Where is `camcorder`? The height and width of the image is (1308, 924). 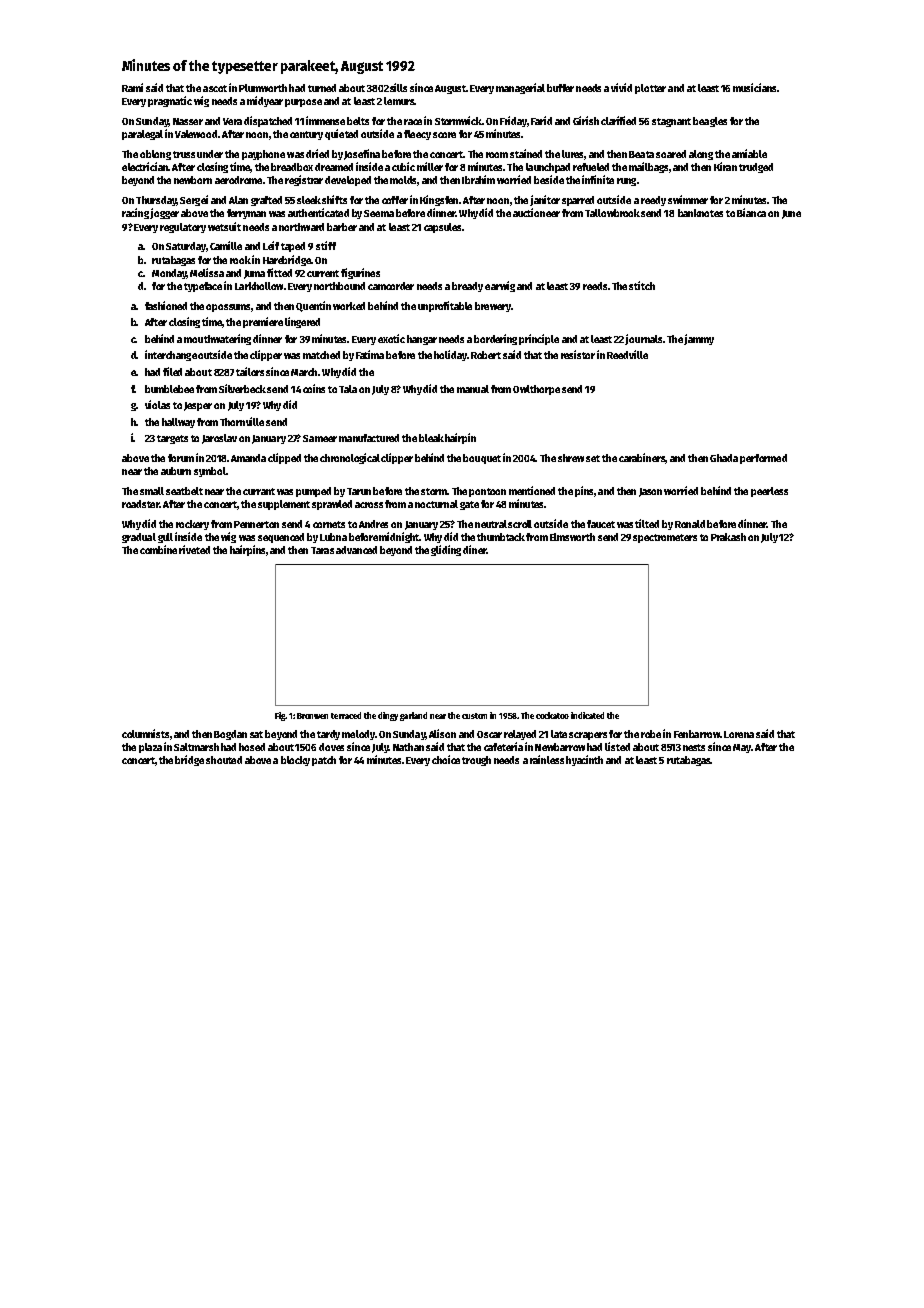
camcorder is located at coordinates (391, 286).
